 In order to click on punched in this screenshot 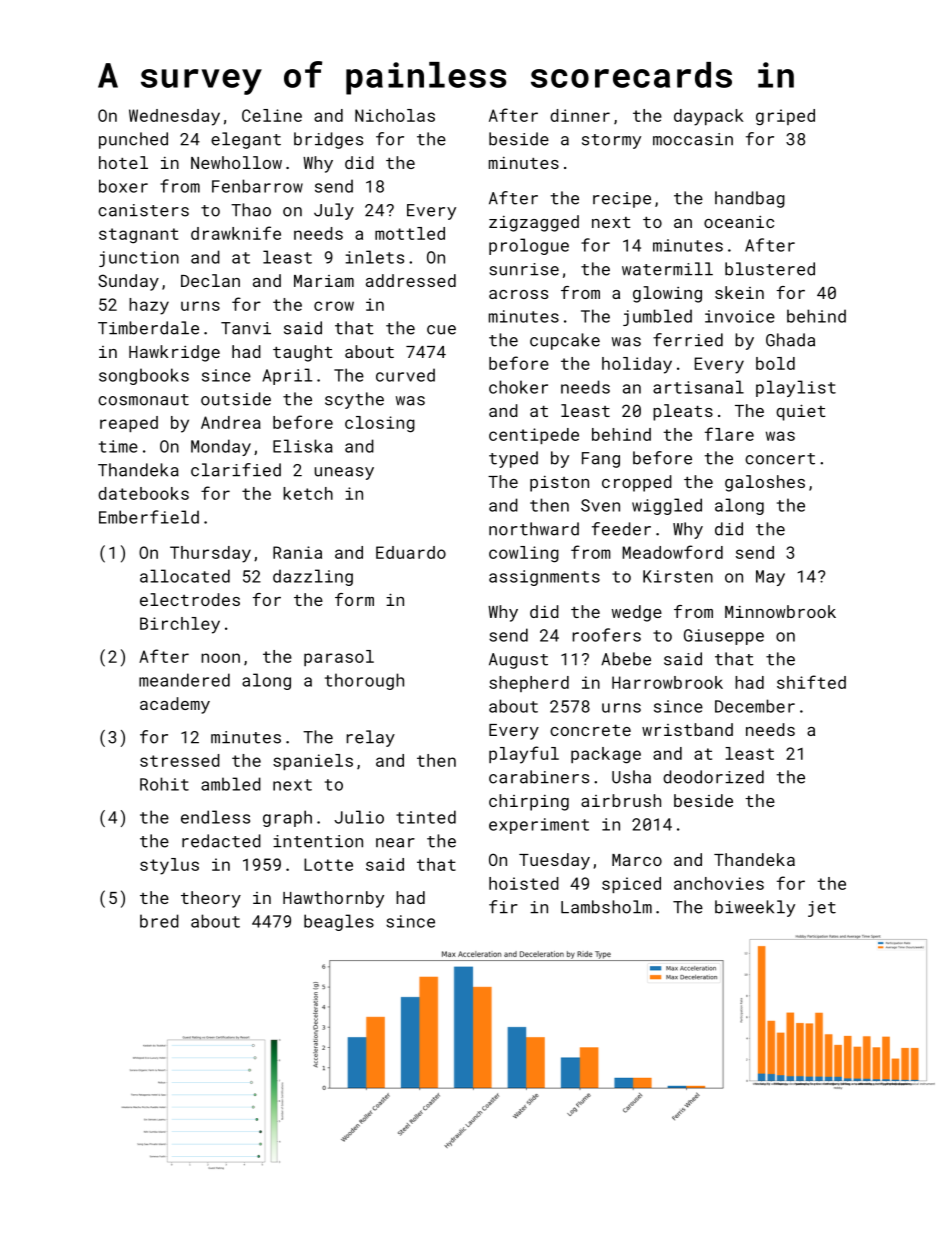, I will do `click(133, 140)`.
